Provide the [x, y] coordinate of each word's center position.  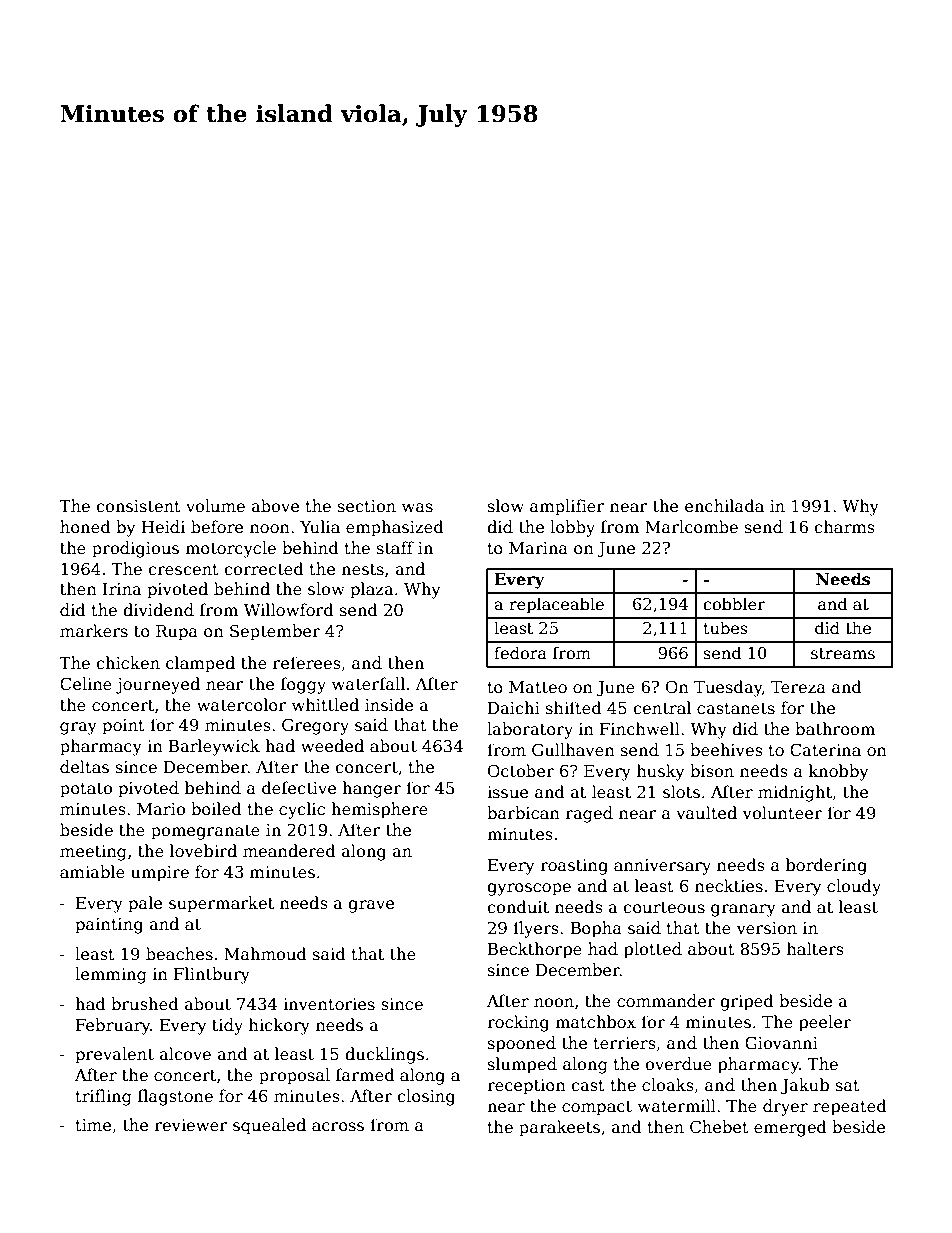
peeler [825, 1023]
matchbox [595, 1022]
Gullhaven [573, 750]
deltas [84, 767]
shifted [574, 708]
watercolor [241, 705]
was [417, 507]
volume [215, 505]
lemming [111, 975]
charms [844, 527]
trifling [103, 1097]
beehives [726, 750]
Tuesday [728, 688]
